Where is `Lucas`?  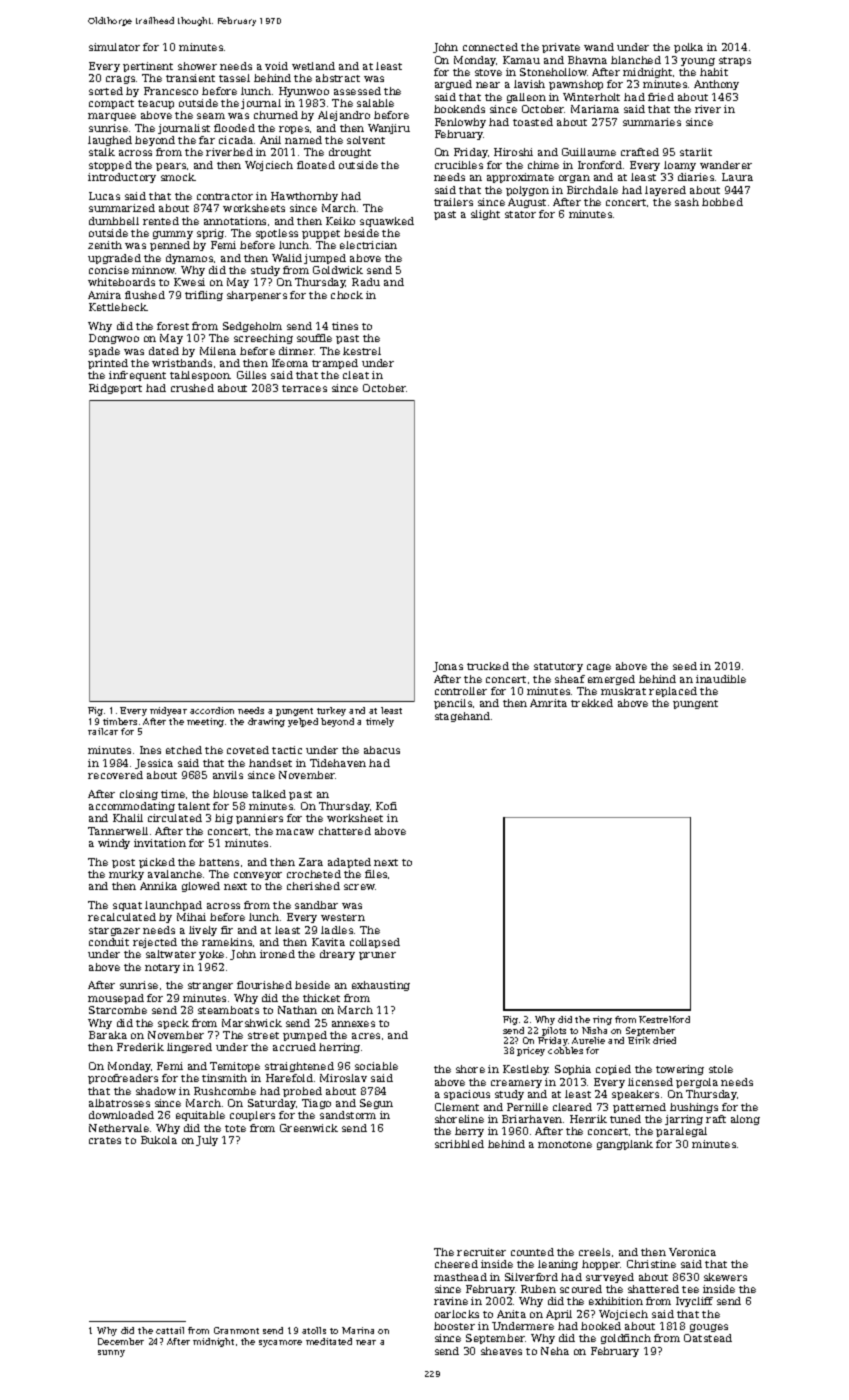
Lucas is located at coordinates (104, 196).
